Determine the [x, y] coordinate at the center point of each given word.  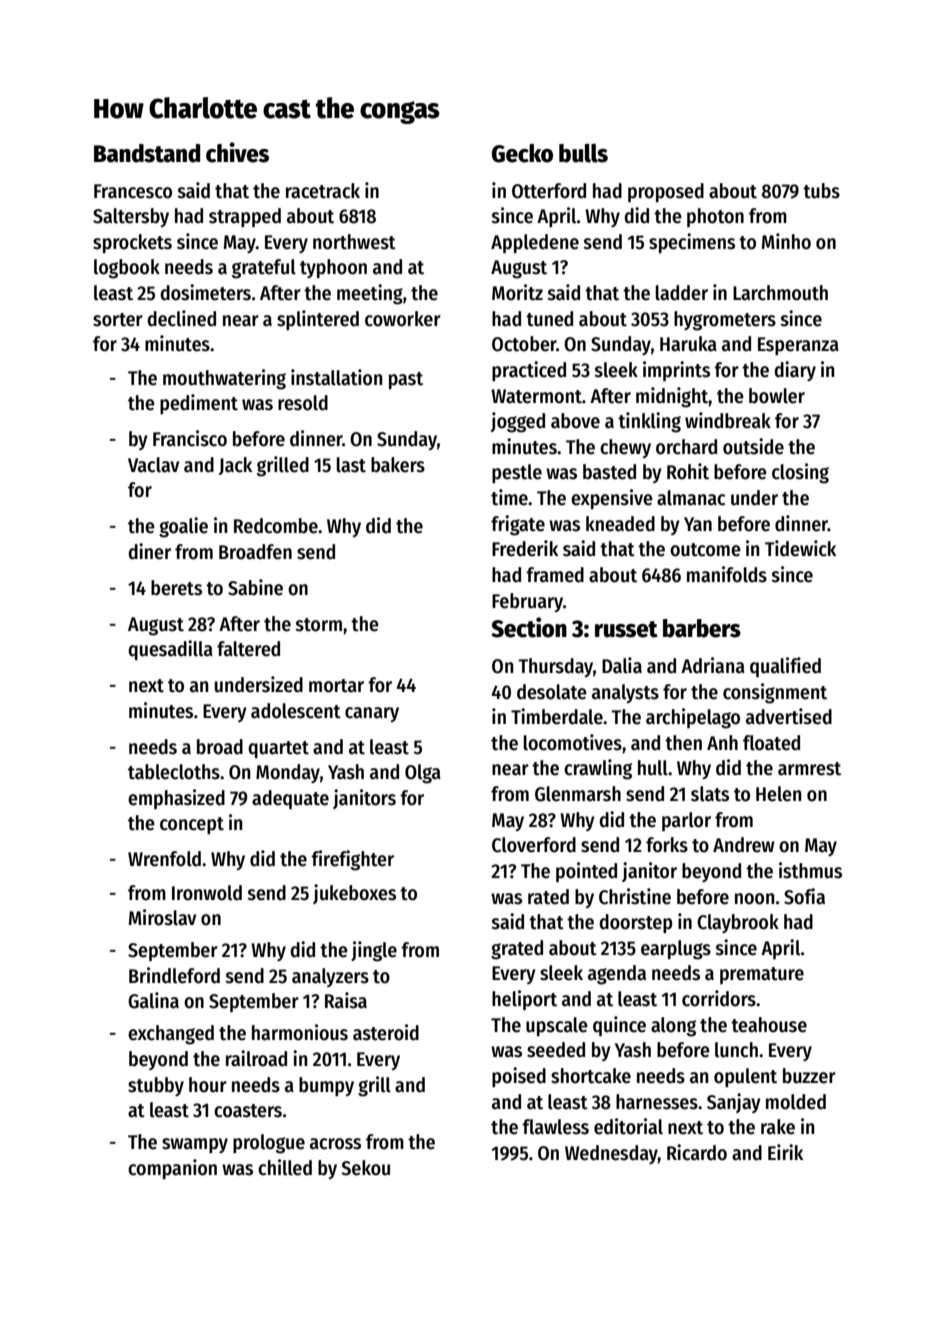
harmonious [300, 1032]
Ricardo [697, 1152]
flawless [555, 1127]
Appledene [535, 243]
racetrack [323, 191]
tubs [821, 191]
